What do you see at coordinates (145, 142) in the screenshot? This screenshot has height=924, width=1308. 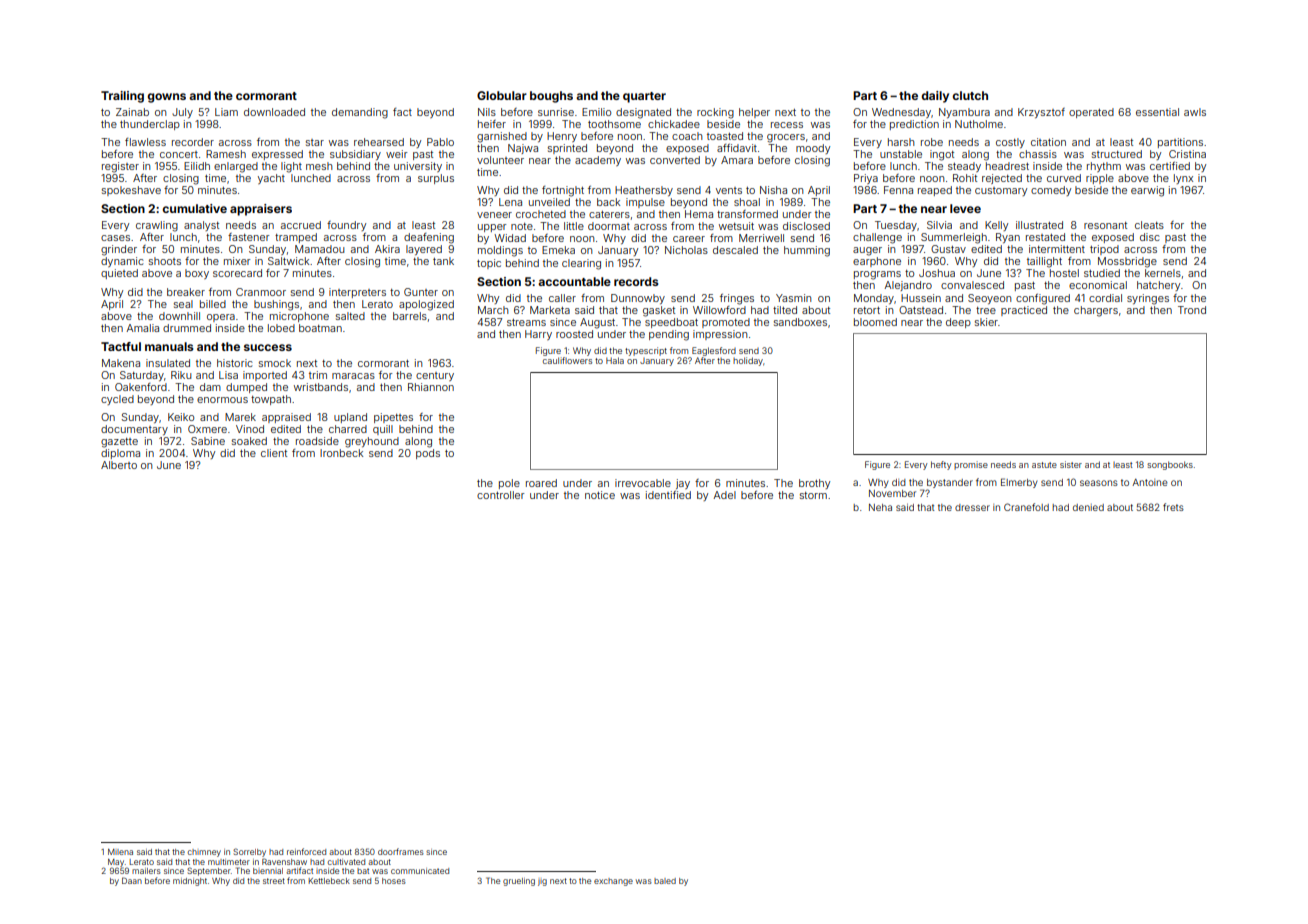 I see `flawless` at bounding box center [145, 142].
